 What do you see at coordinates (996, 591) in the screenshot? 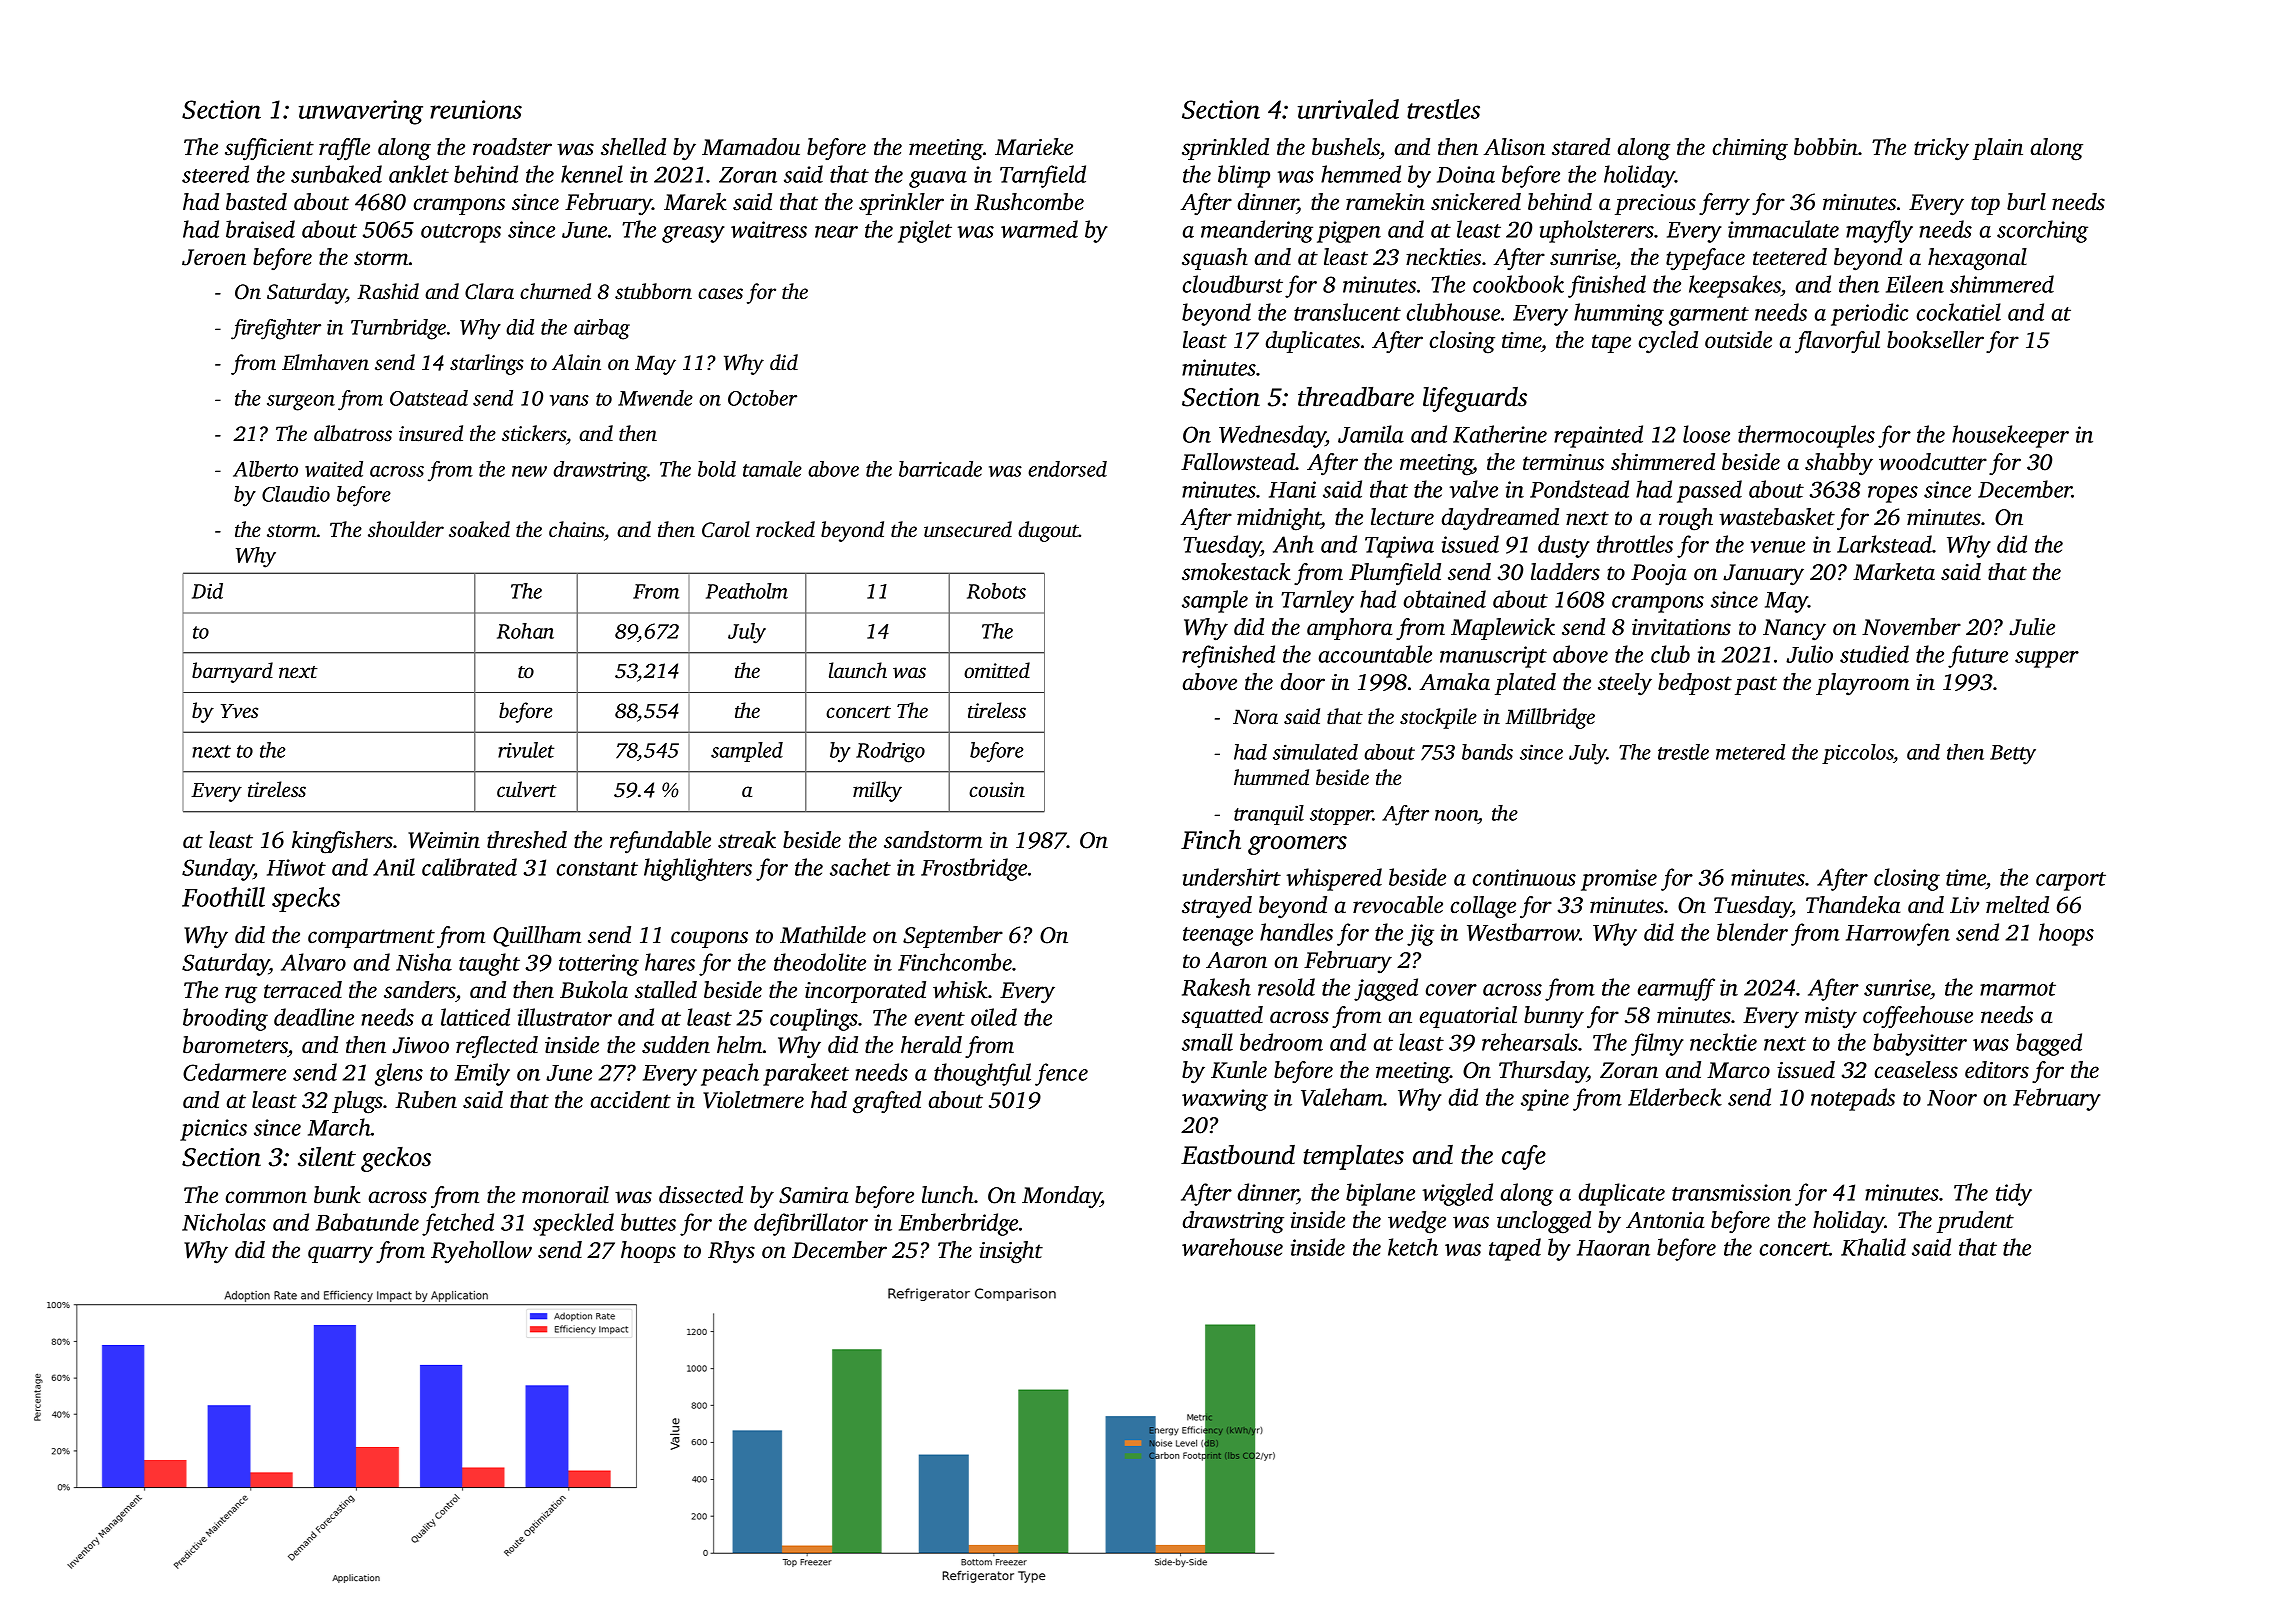
I see `Robots` at bounding box center [996, 591].
